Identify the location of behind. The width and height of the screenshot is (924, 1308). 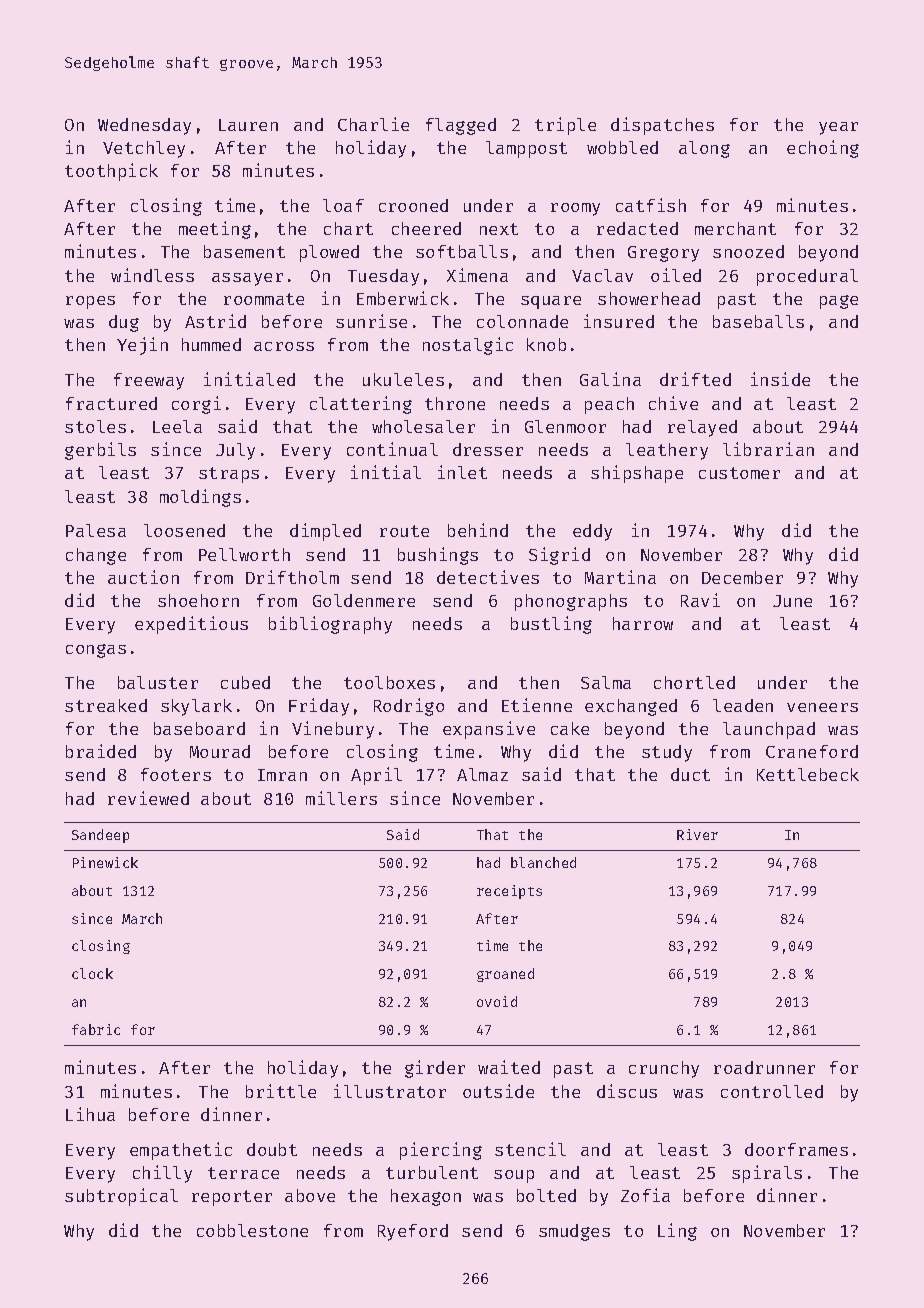
(478, 530).
